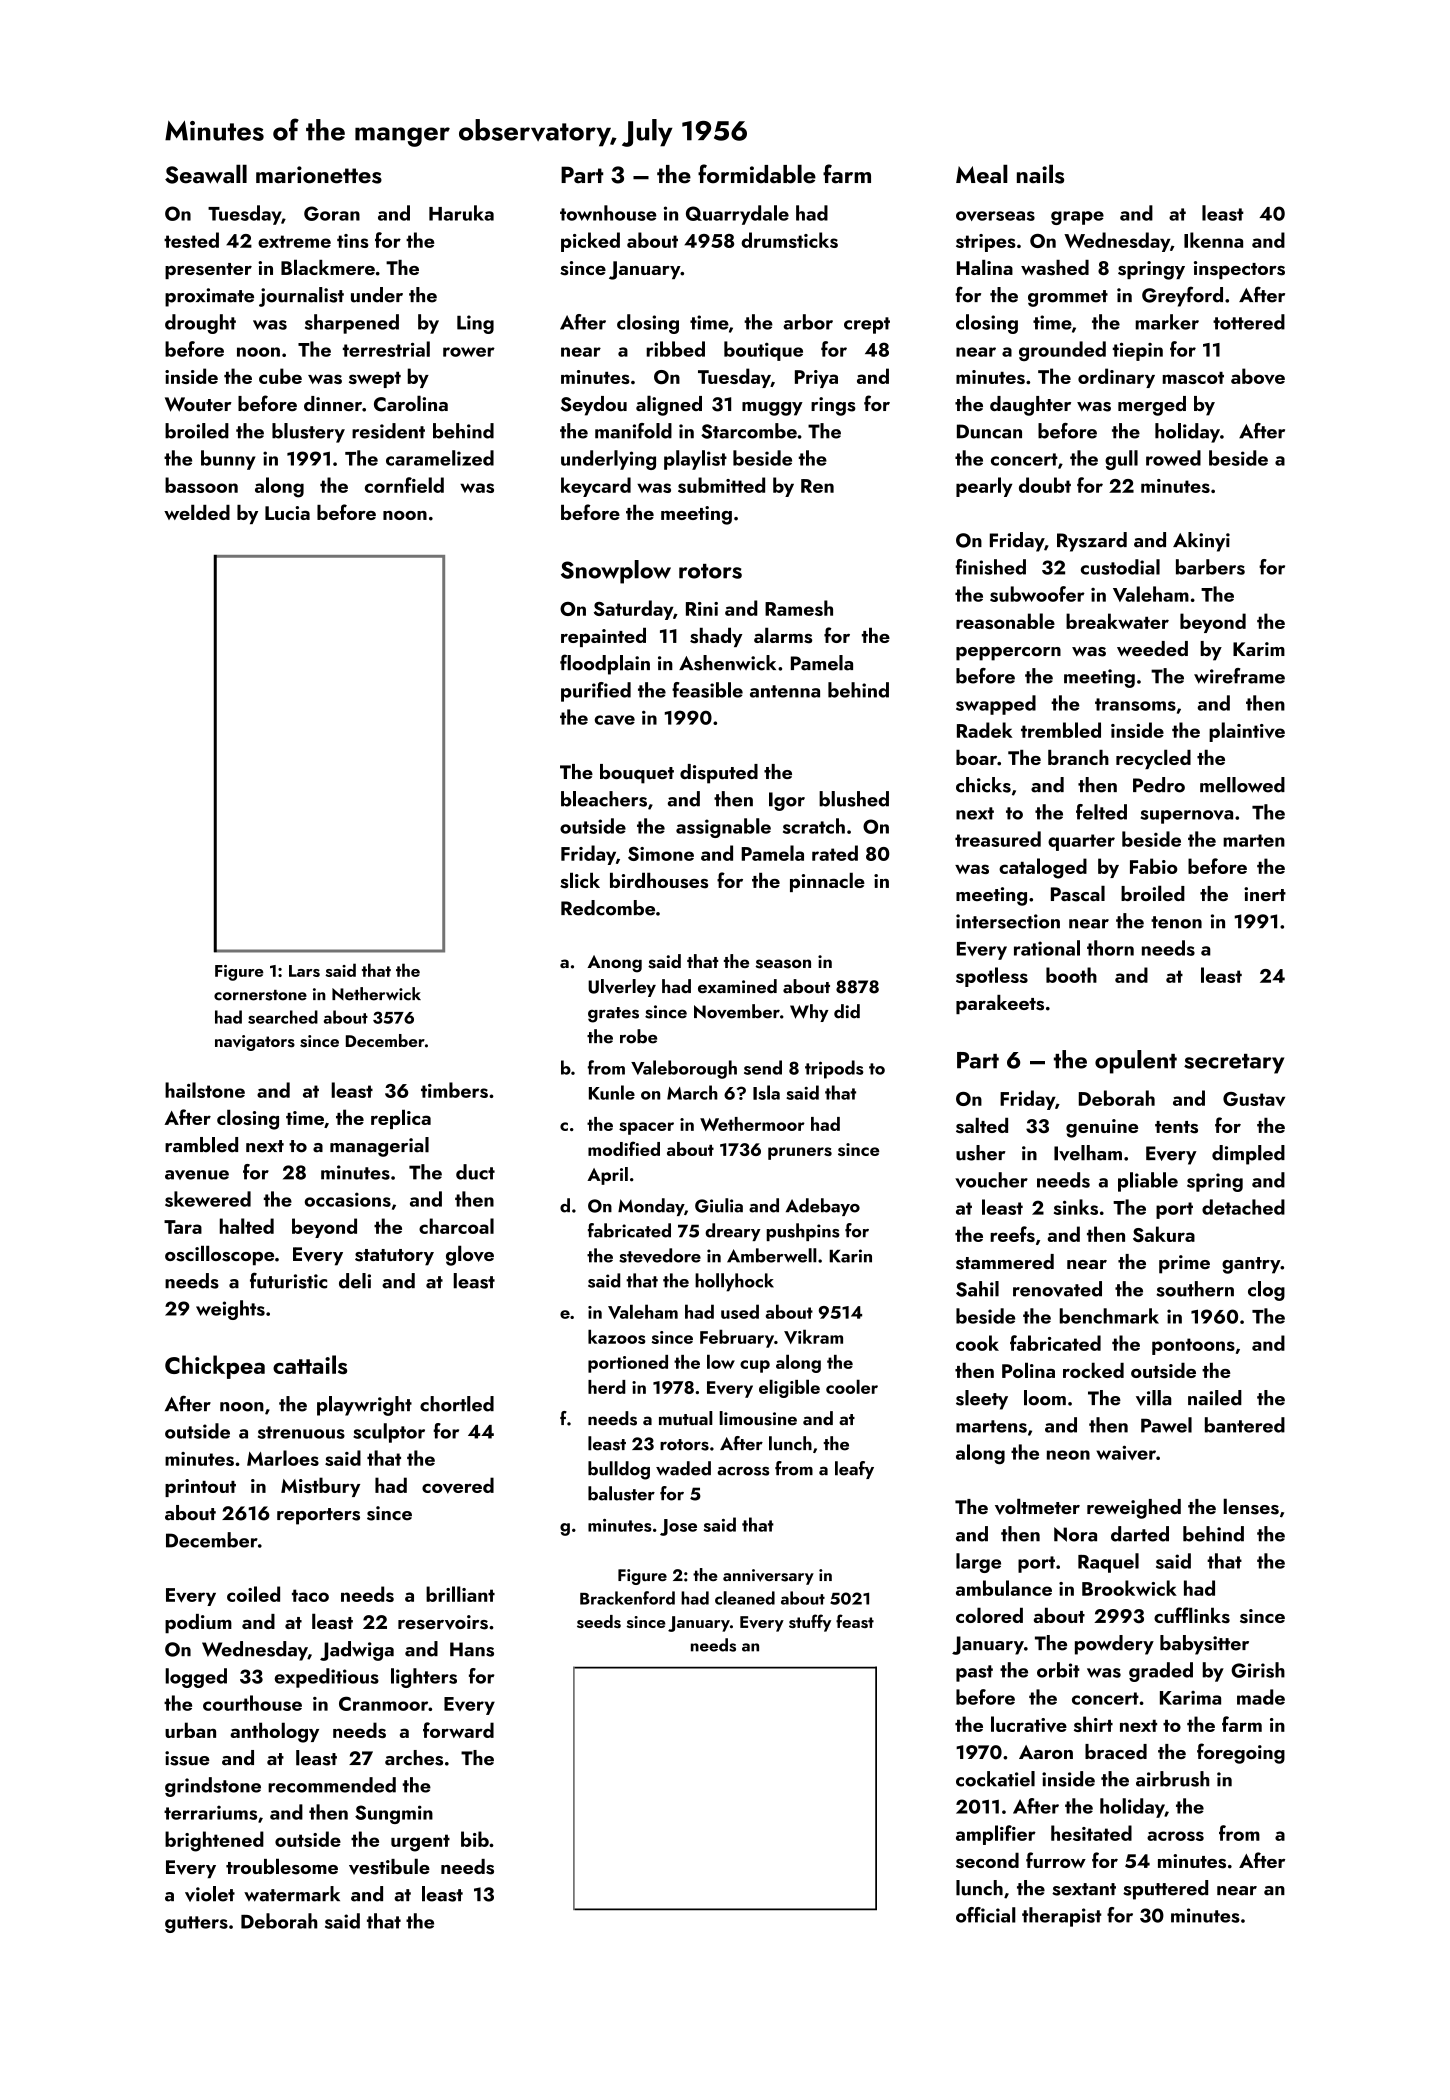  I want to click on season, so click(783, 964).
